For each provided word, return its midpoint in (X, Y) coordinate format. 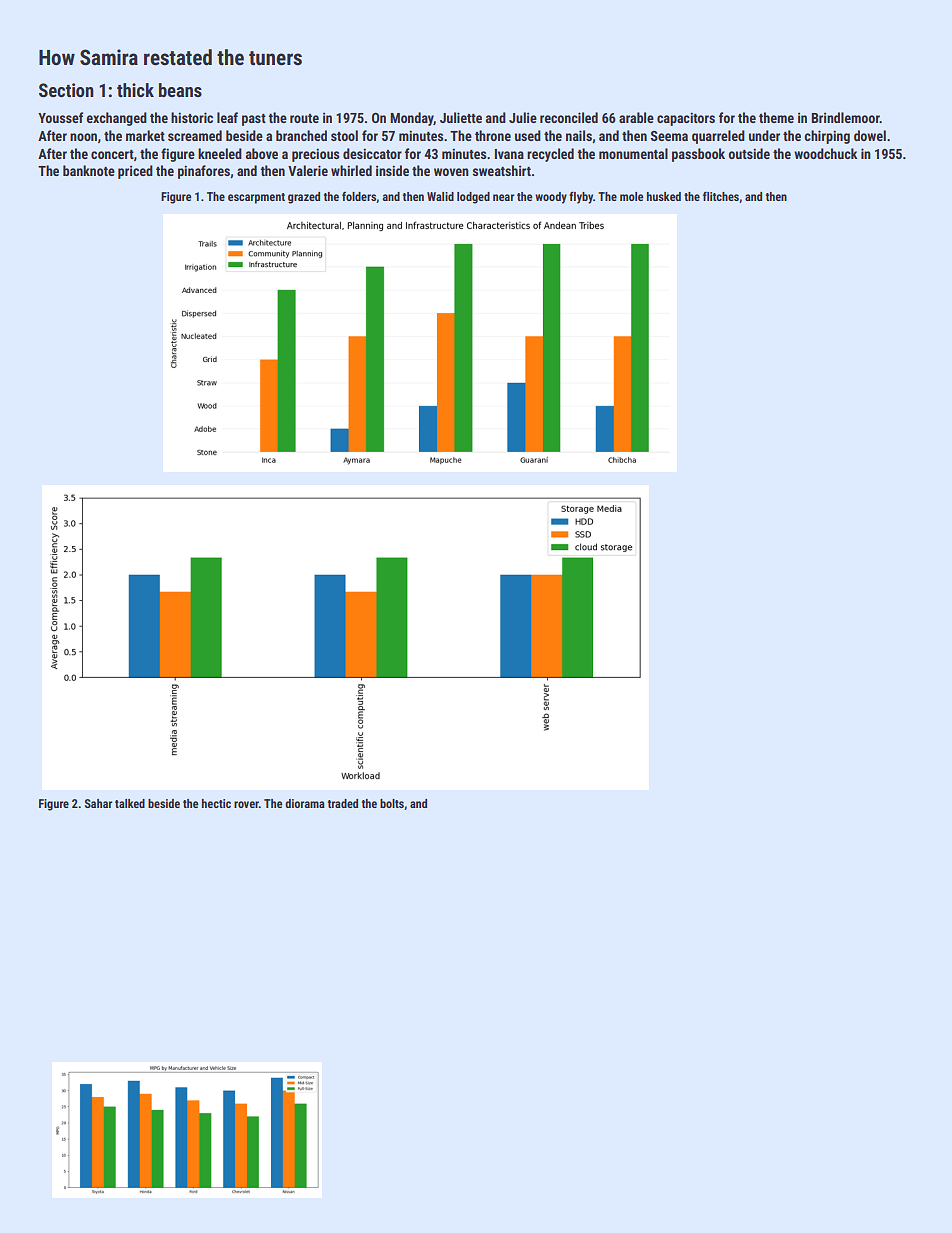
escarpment (256, 198)
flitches (721, 196)
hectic (216, 803)
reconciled (569, 117)
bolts (392, 803)
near (503, 197)
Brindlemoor (845, 117)
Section (66, 90)
